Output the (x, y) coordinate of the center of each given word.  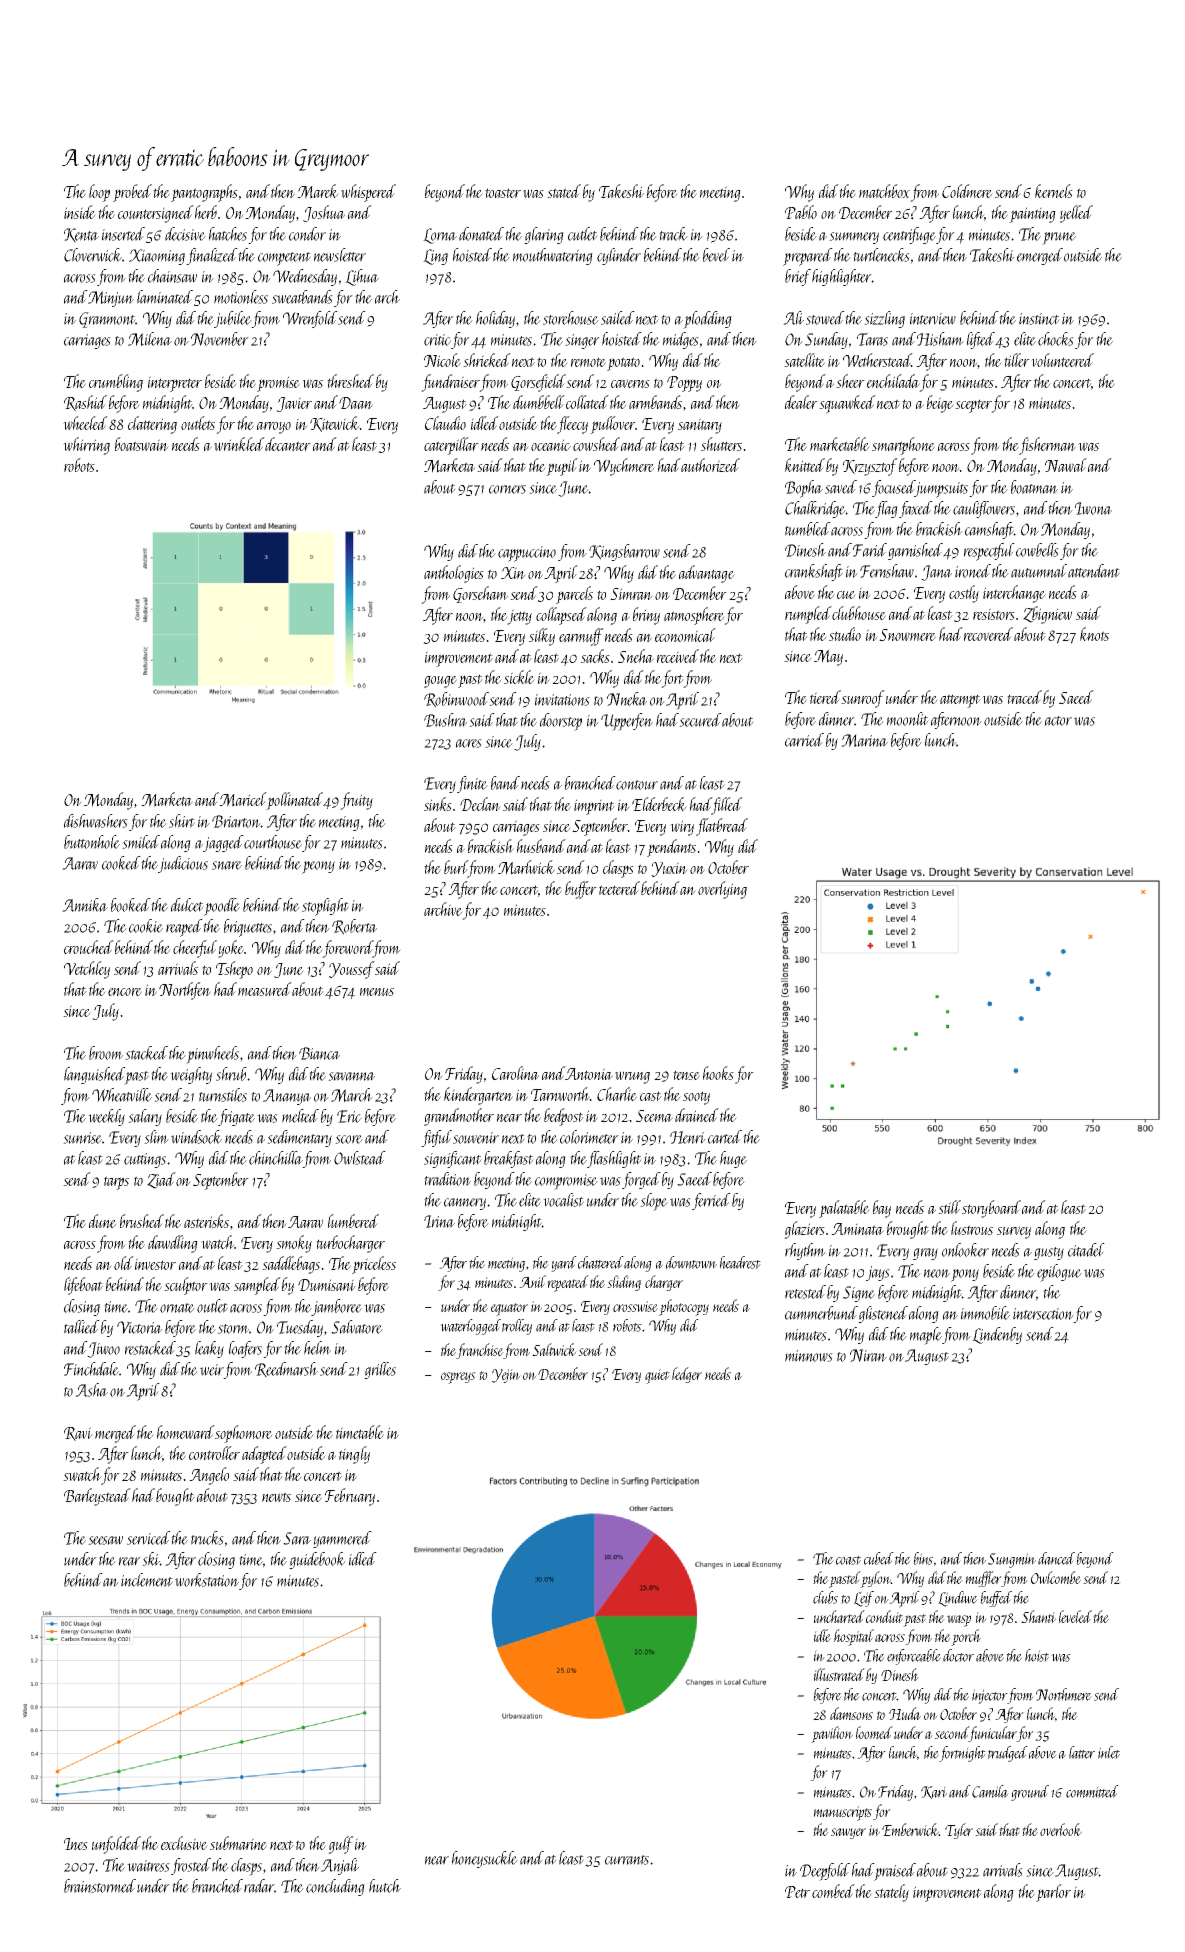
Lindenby (997, 1335)
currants (627, 1860)
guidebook (317, 1560)
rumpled (808, 615)
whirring (86, 446)
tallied (82, 1327)
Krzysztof (870, 467)
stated (564, 191)
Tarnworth (560, 1094)
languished (94, 1076)
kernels (1054, 191)
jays (878, 1273)
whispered (368, 193)
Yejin (506, 1376)
